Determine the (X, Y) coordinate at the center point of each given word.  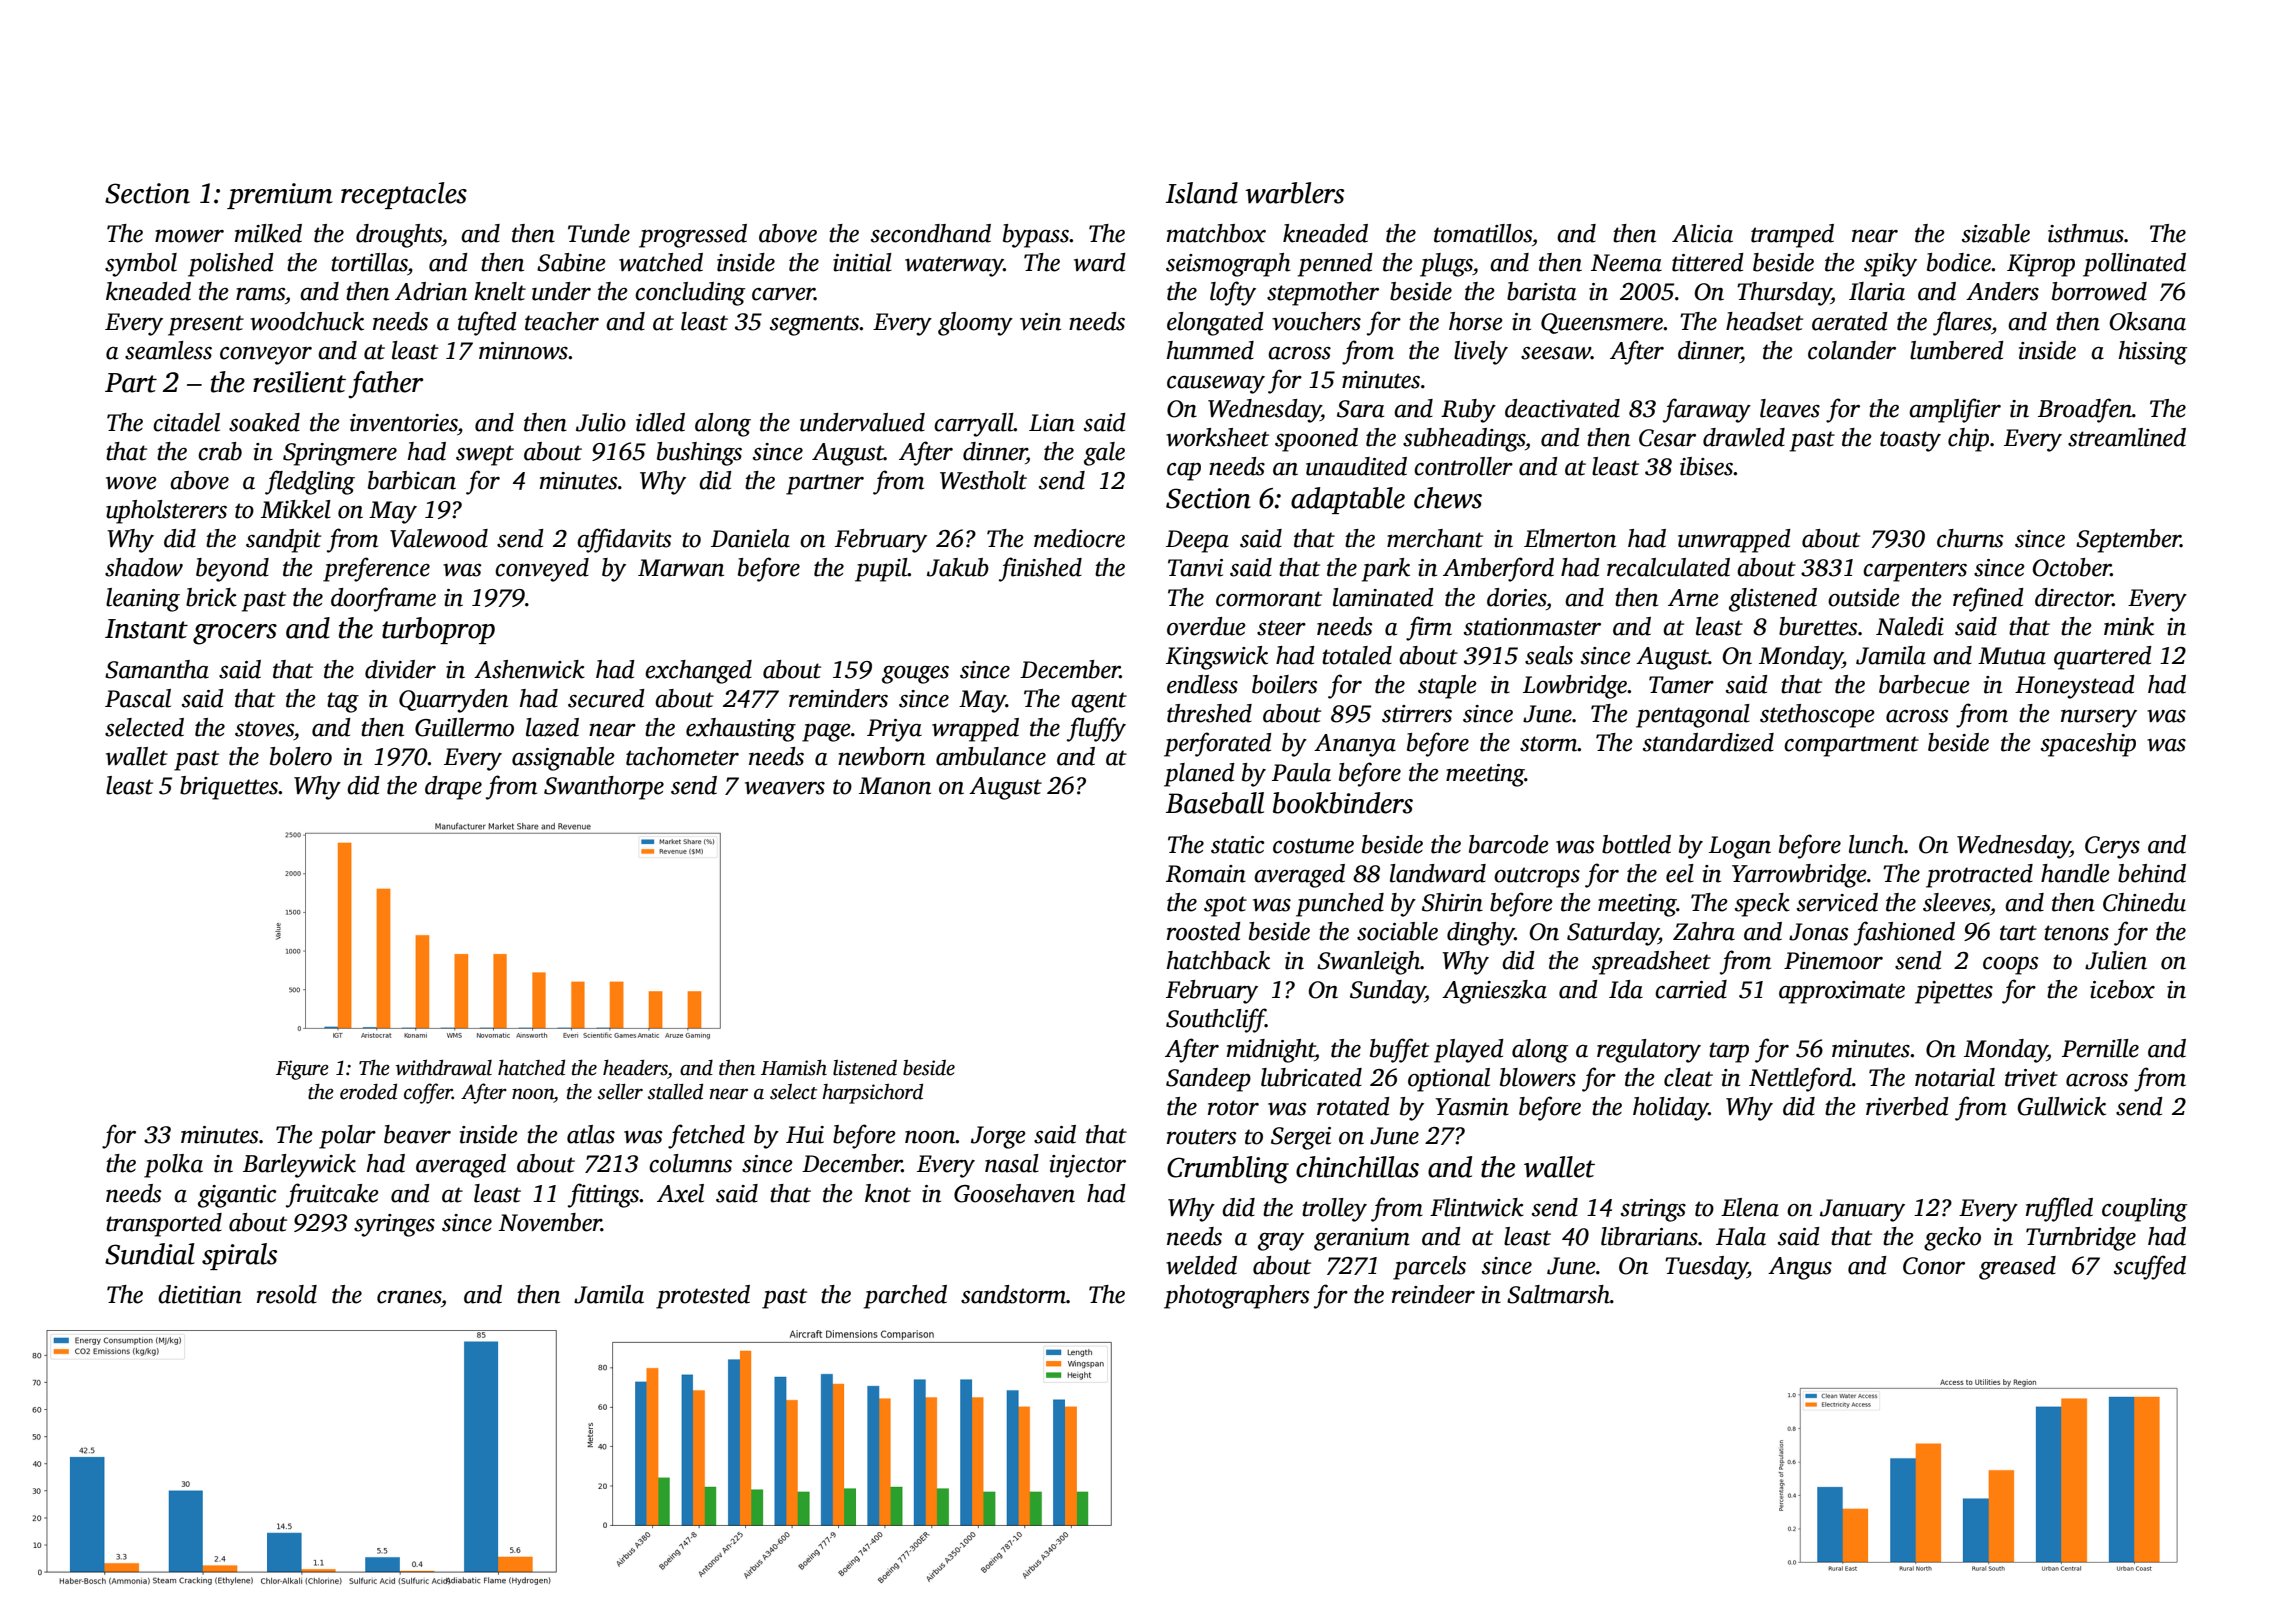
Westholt (983, 480)
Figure (302, 1070)
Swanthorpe (604, 788)
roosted (1204, 931)
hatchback (1218, 960)
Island (1202, 193)
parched (905, 1297)
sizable (1996, 233)
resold (287, 1294)
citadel (186, 422)
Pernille (2100, 1048)
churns (1970, 538)
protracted (1979, 876)
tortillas (369, 262)
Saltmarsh (1558, 1294)
